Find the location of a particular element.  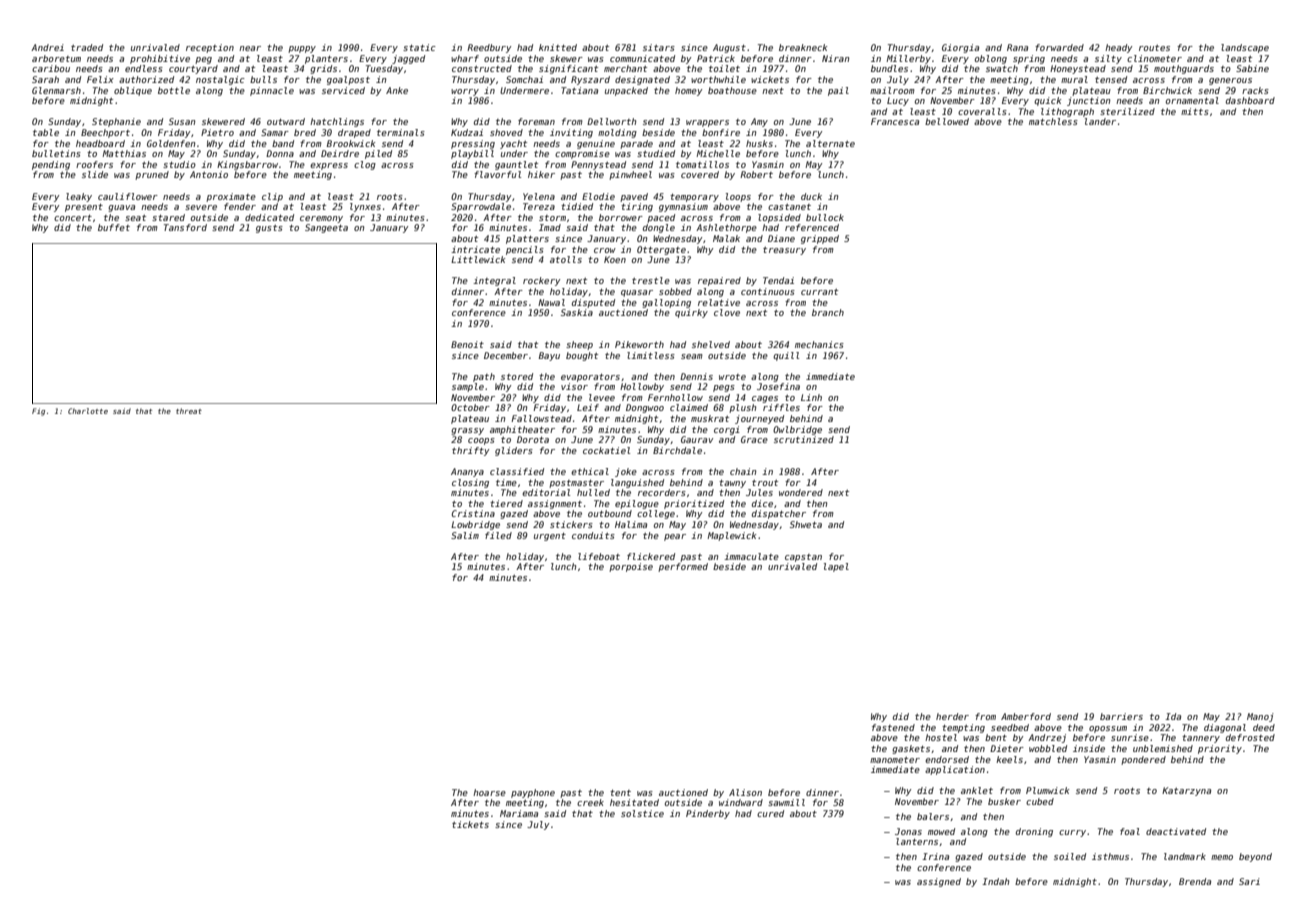

landscape is located at coordinates (1245, 48).
